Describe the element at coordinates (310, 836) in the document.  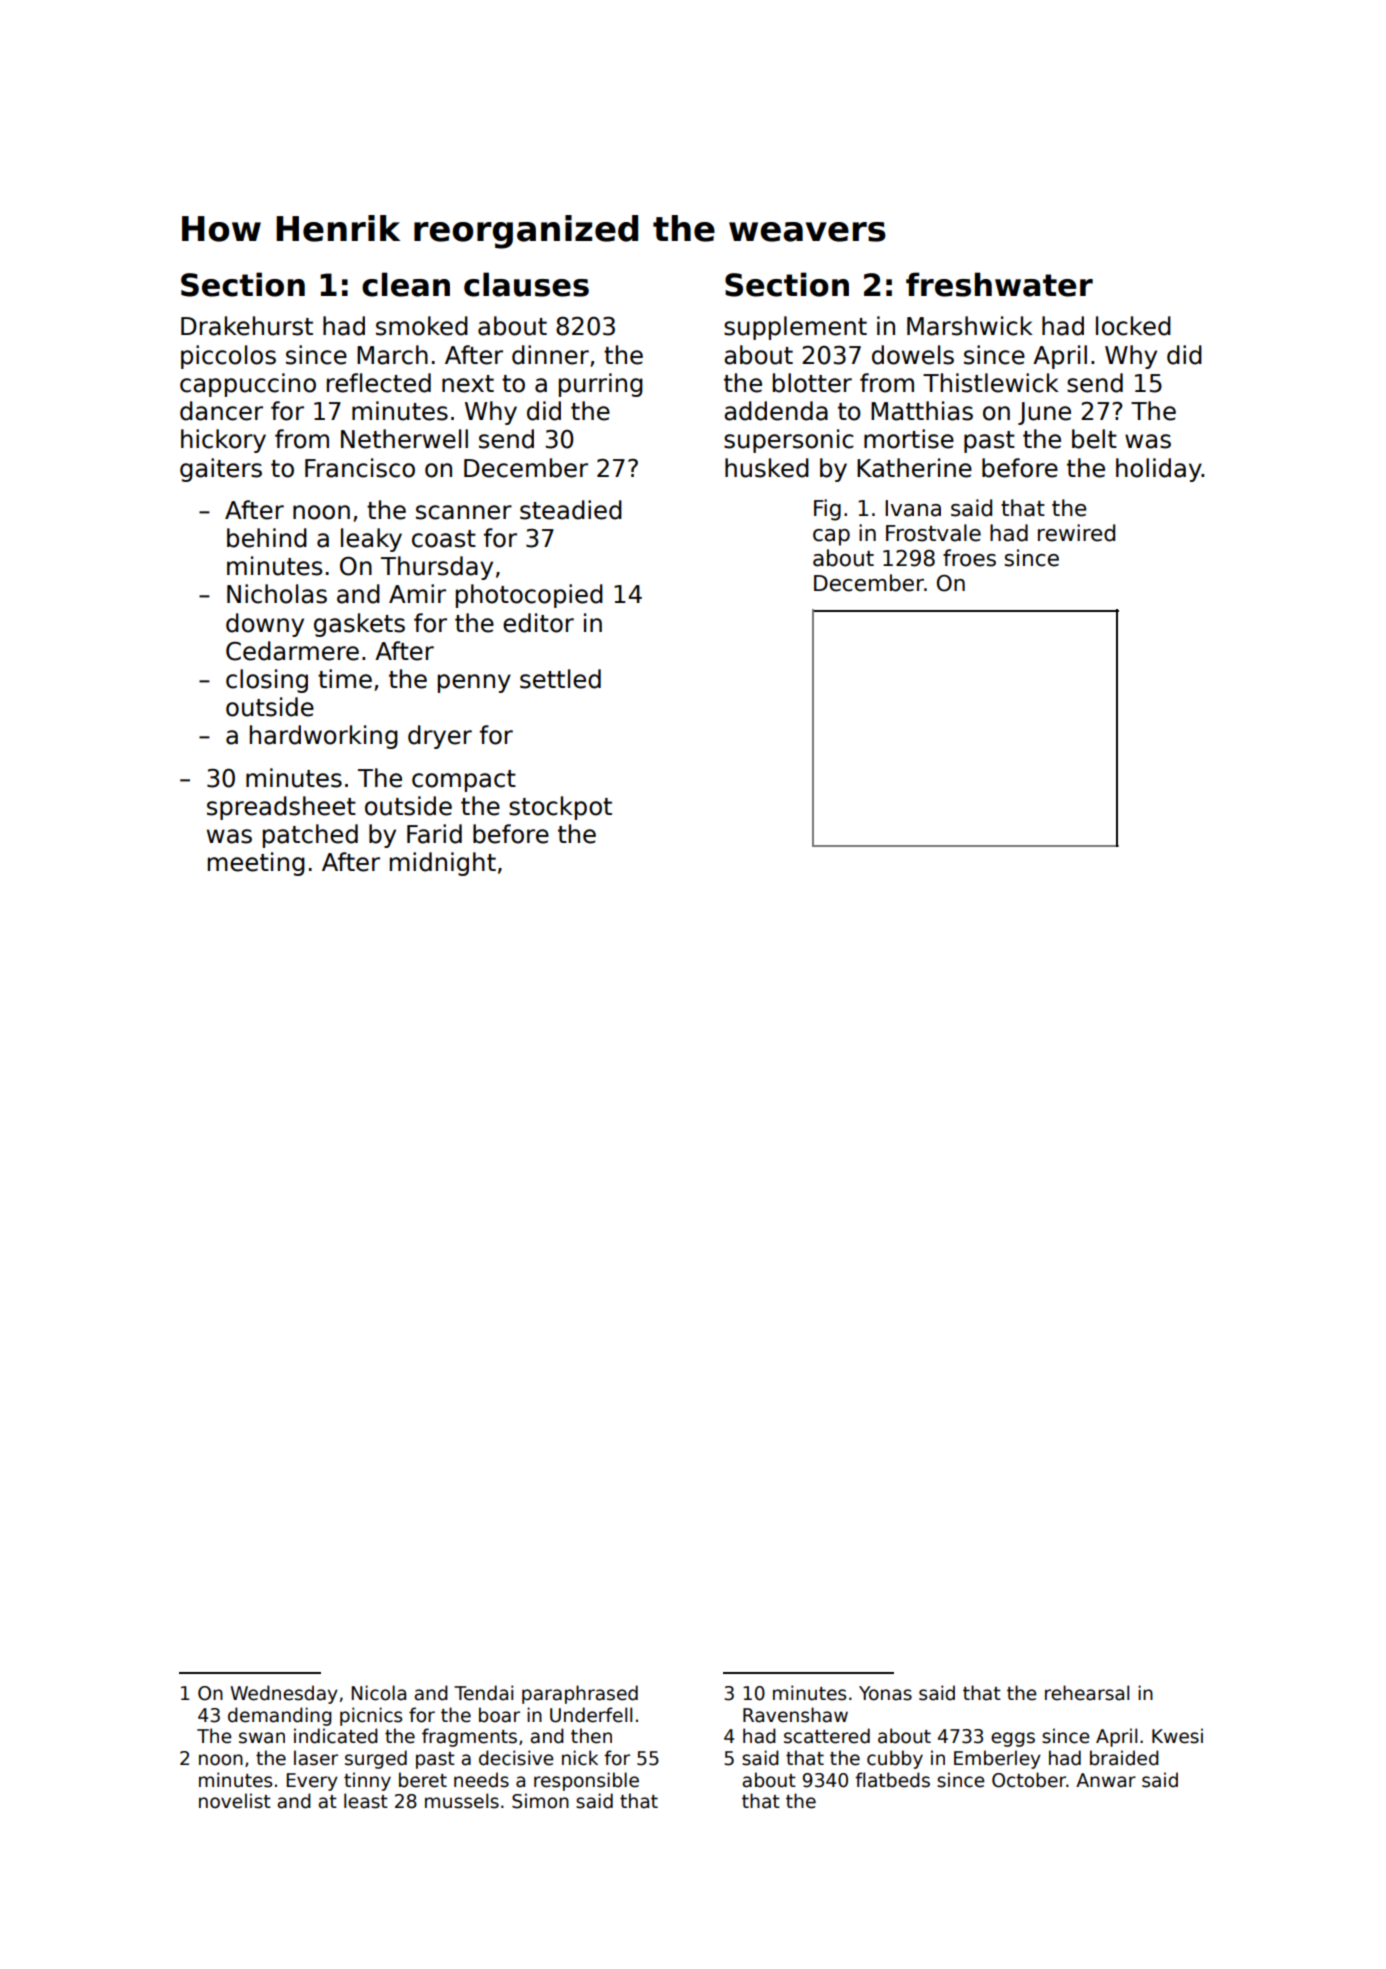
I see `patched` at that location.
